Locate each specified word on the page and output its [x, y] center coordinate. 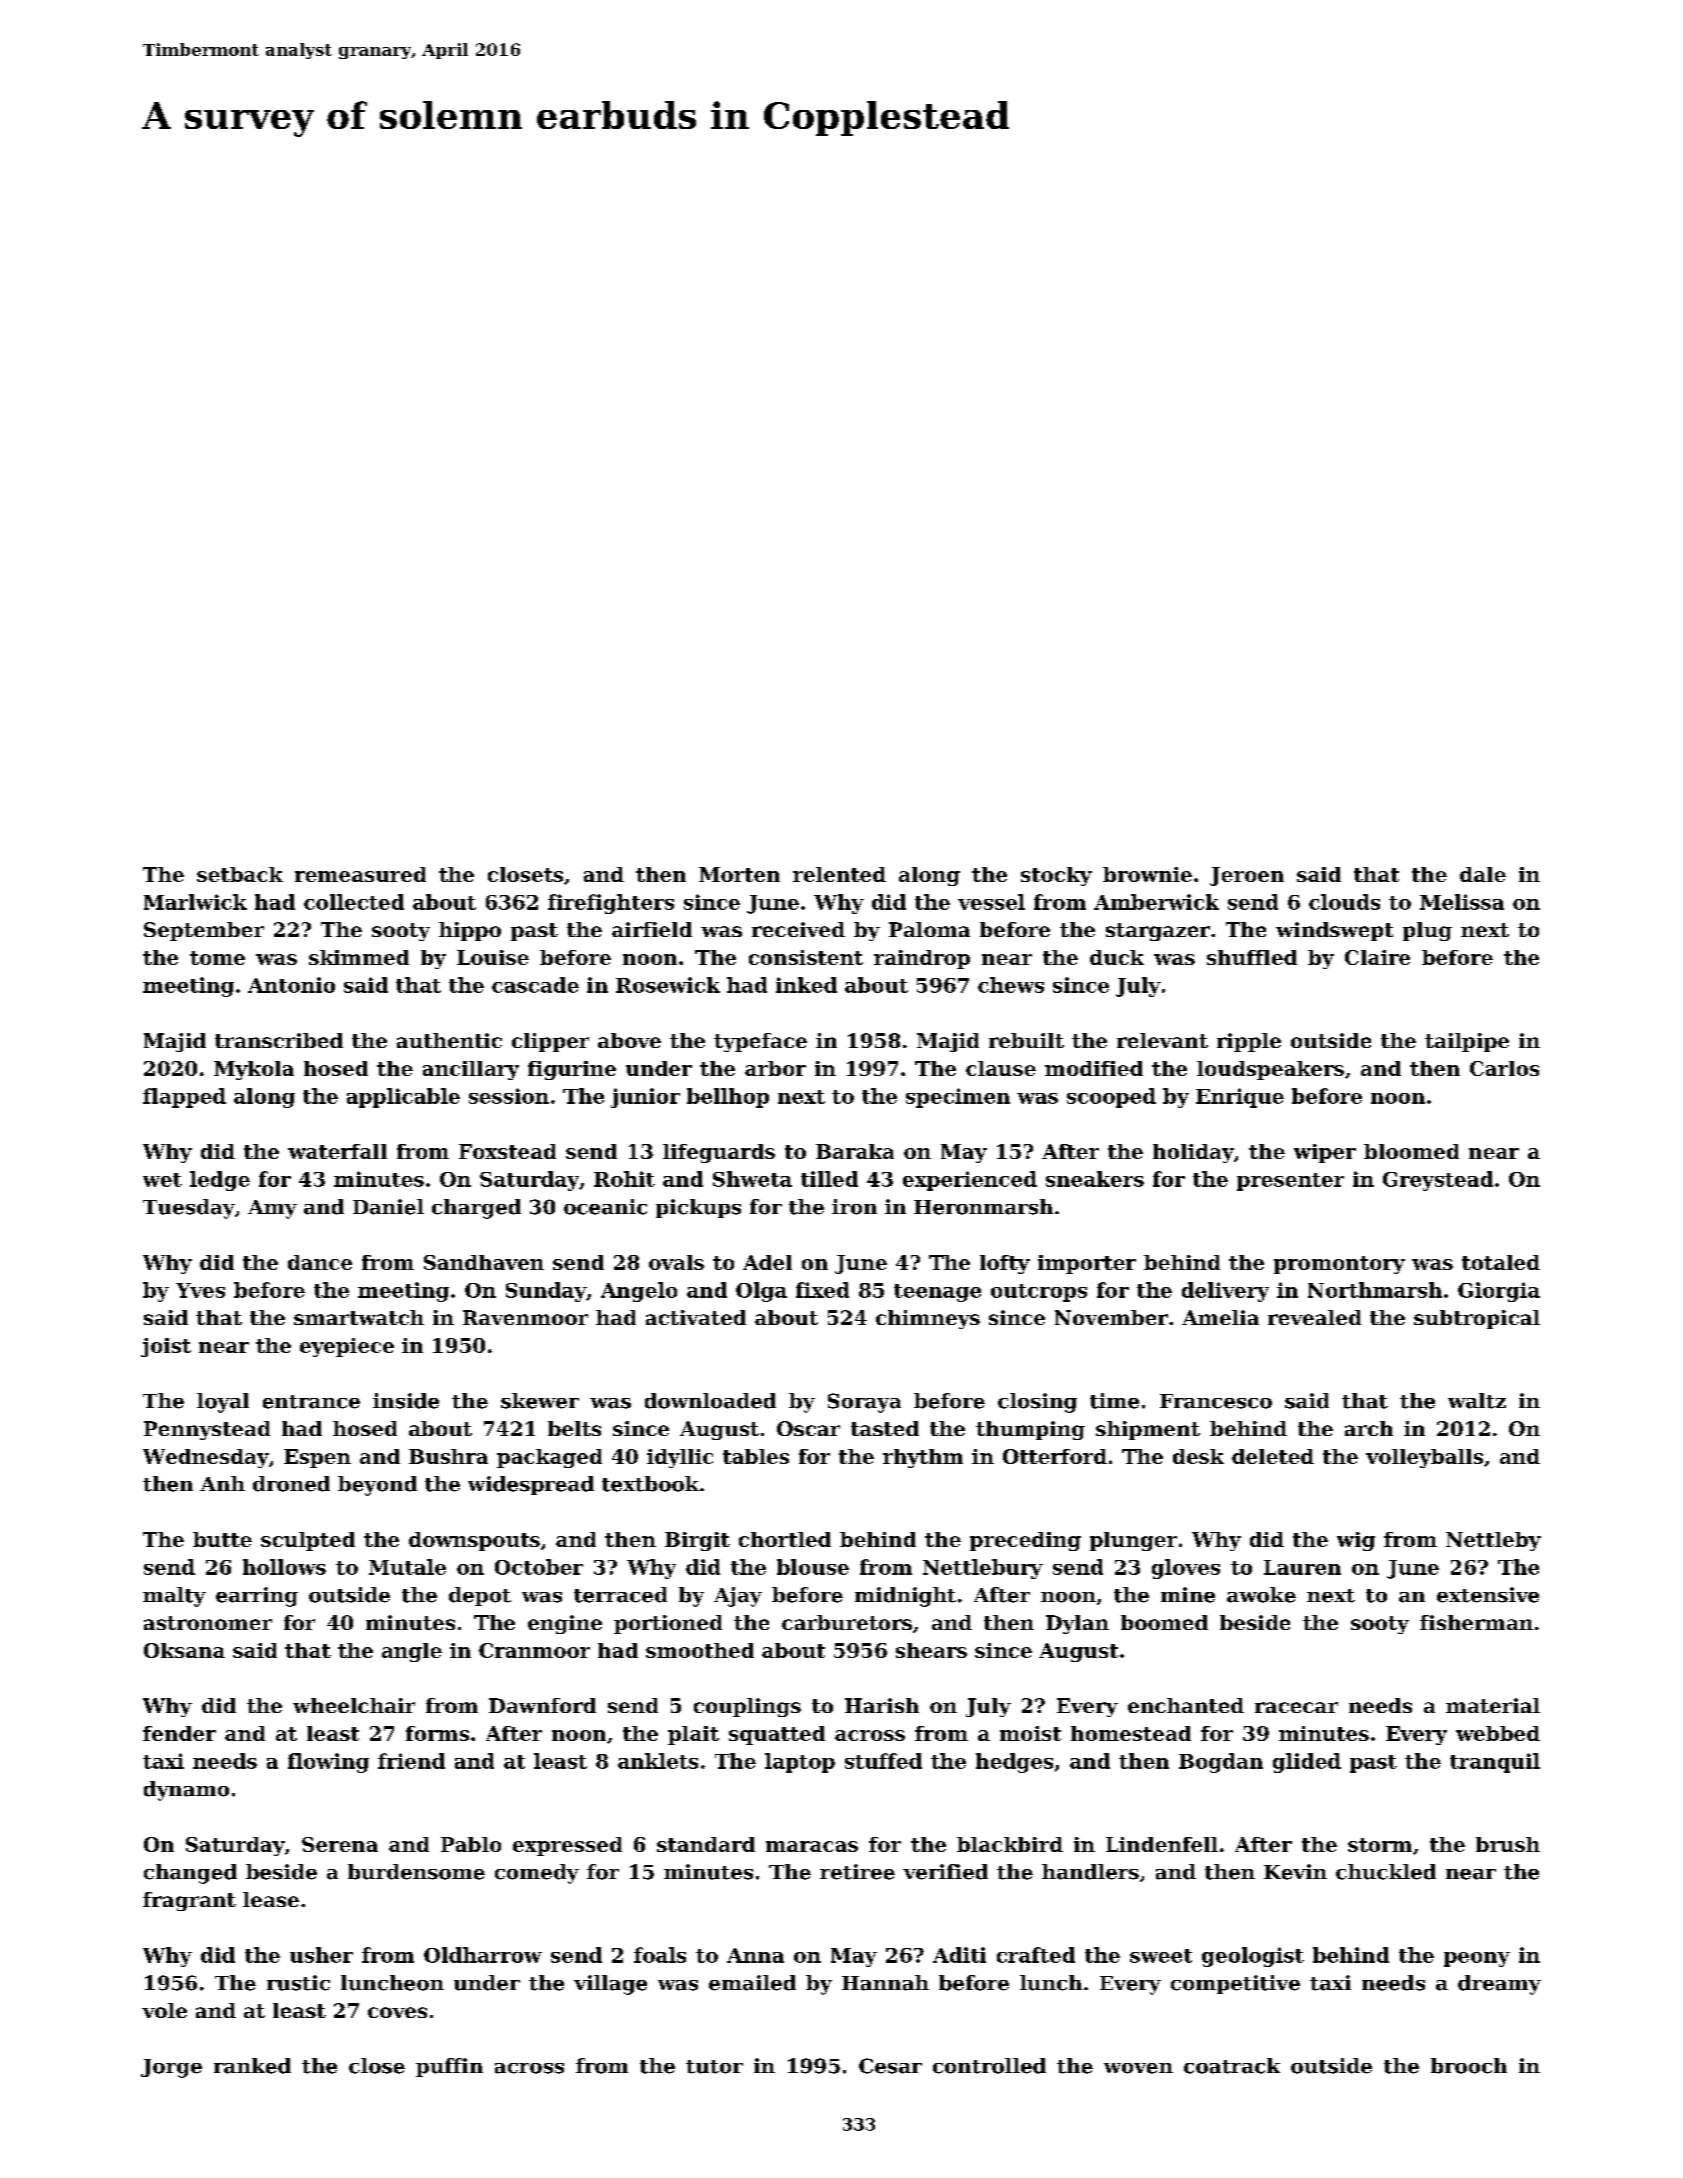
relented [839, 874]
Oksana [184, 1650]
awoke [1261, 1595]
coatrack [1232, 2066]
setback [240, 874]
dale [1483, 874]
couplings [747, 1707]
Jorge [171, 2068]
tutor [714, 2067]
